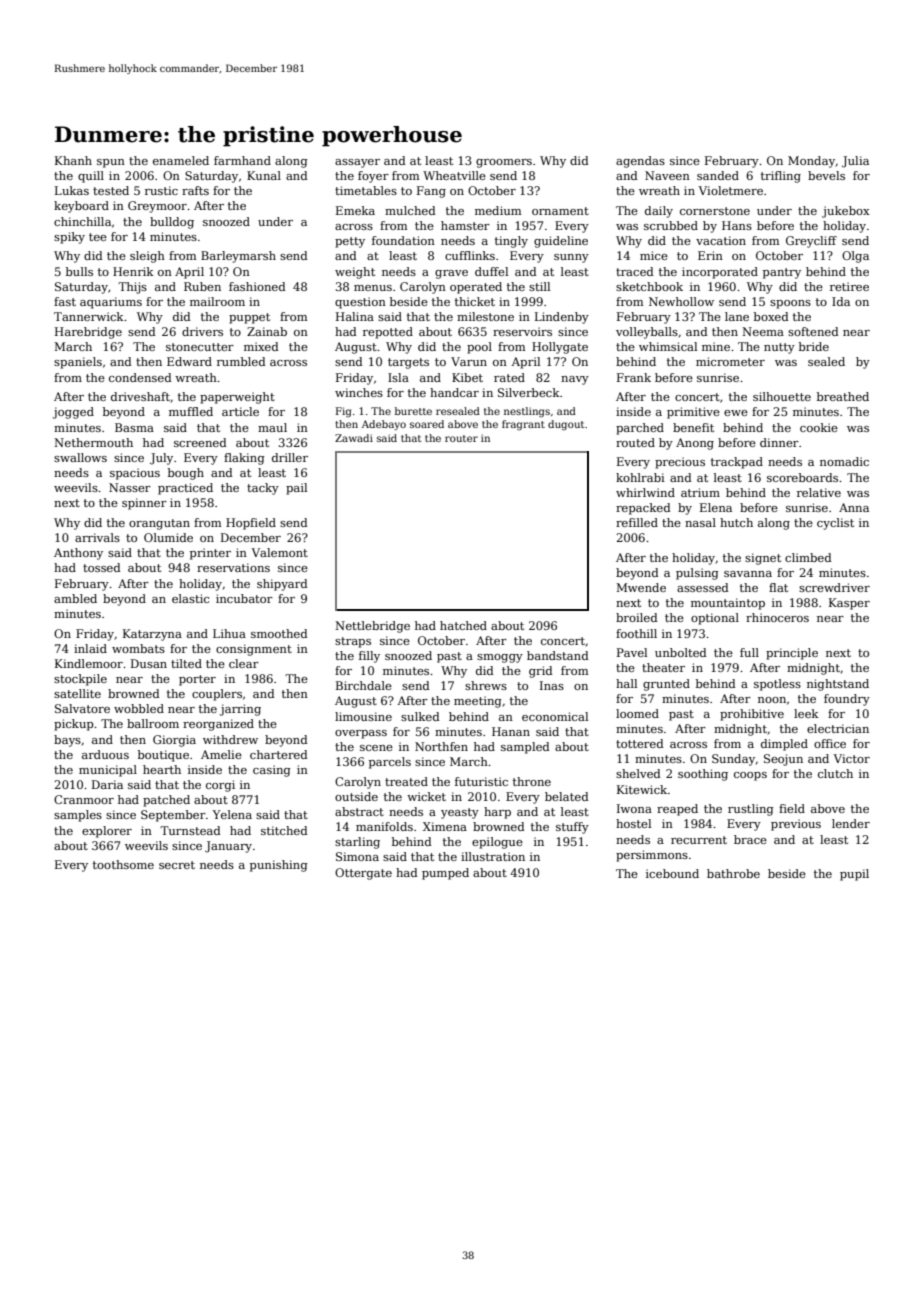 The height and width of the screenshot is (1308, 924). Describe the element at coordinates (855, 162) in the screenshot. I see `Julia` at that location.
